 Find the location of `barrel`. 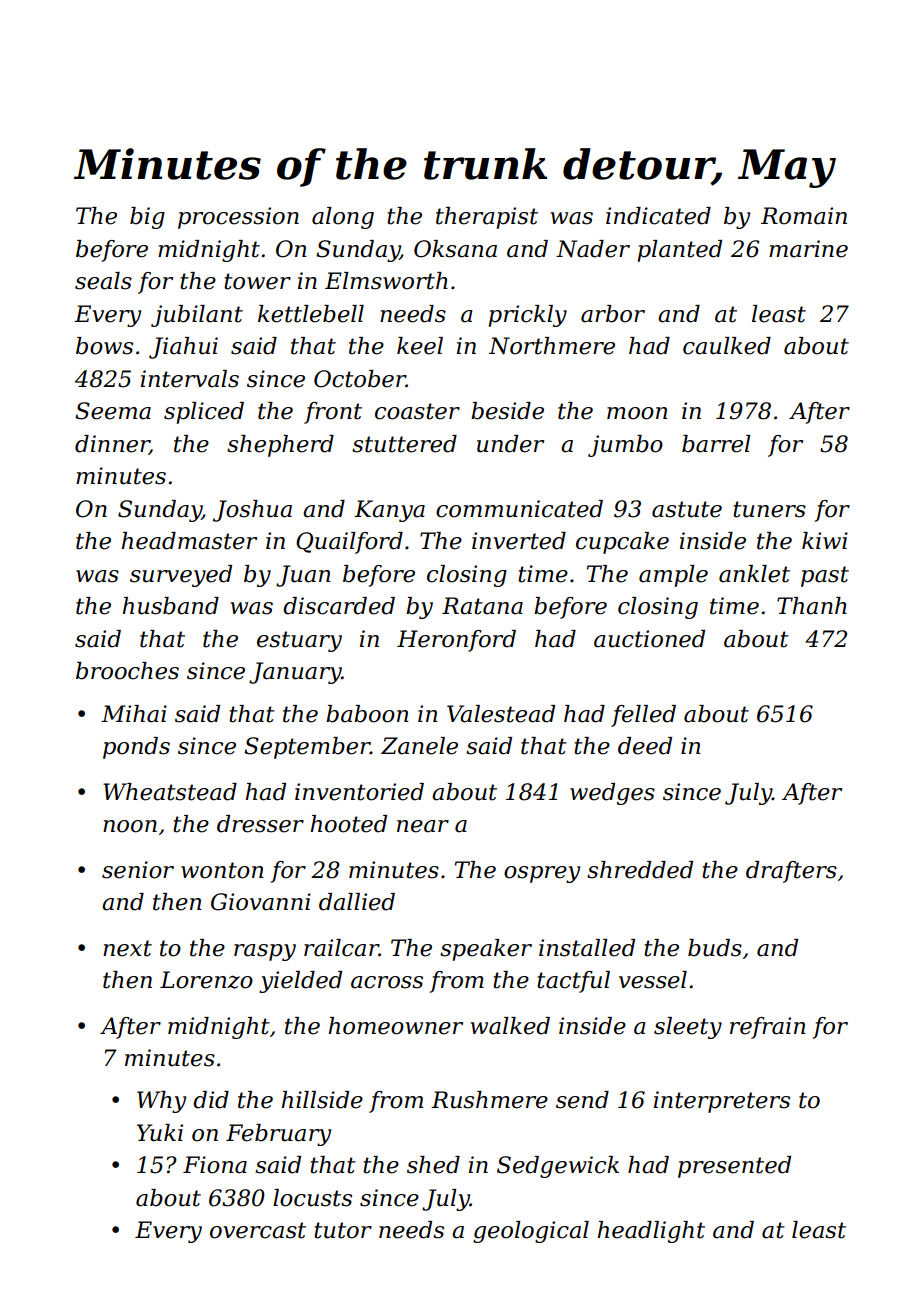

barrel is located at coordinates (716, 444).
